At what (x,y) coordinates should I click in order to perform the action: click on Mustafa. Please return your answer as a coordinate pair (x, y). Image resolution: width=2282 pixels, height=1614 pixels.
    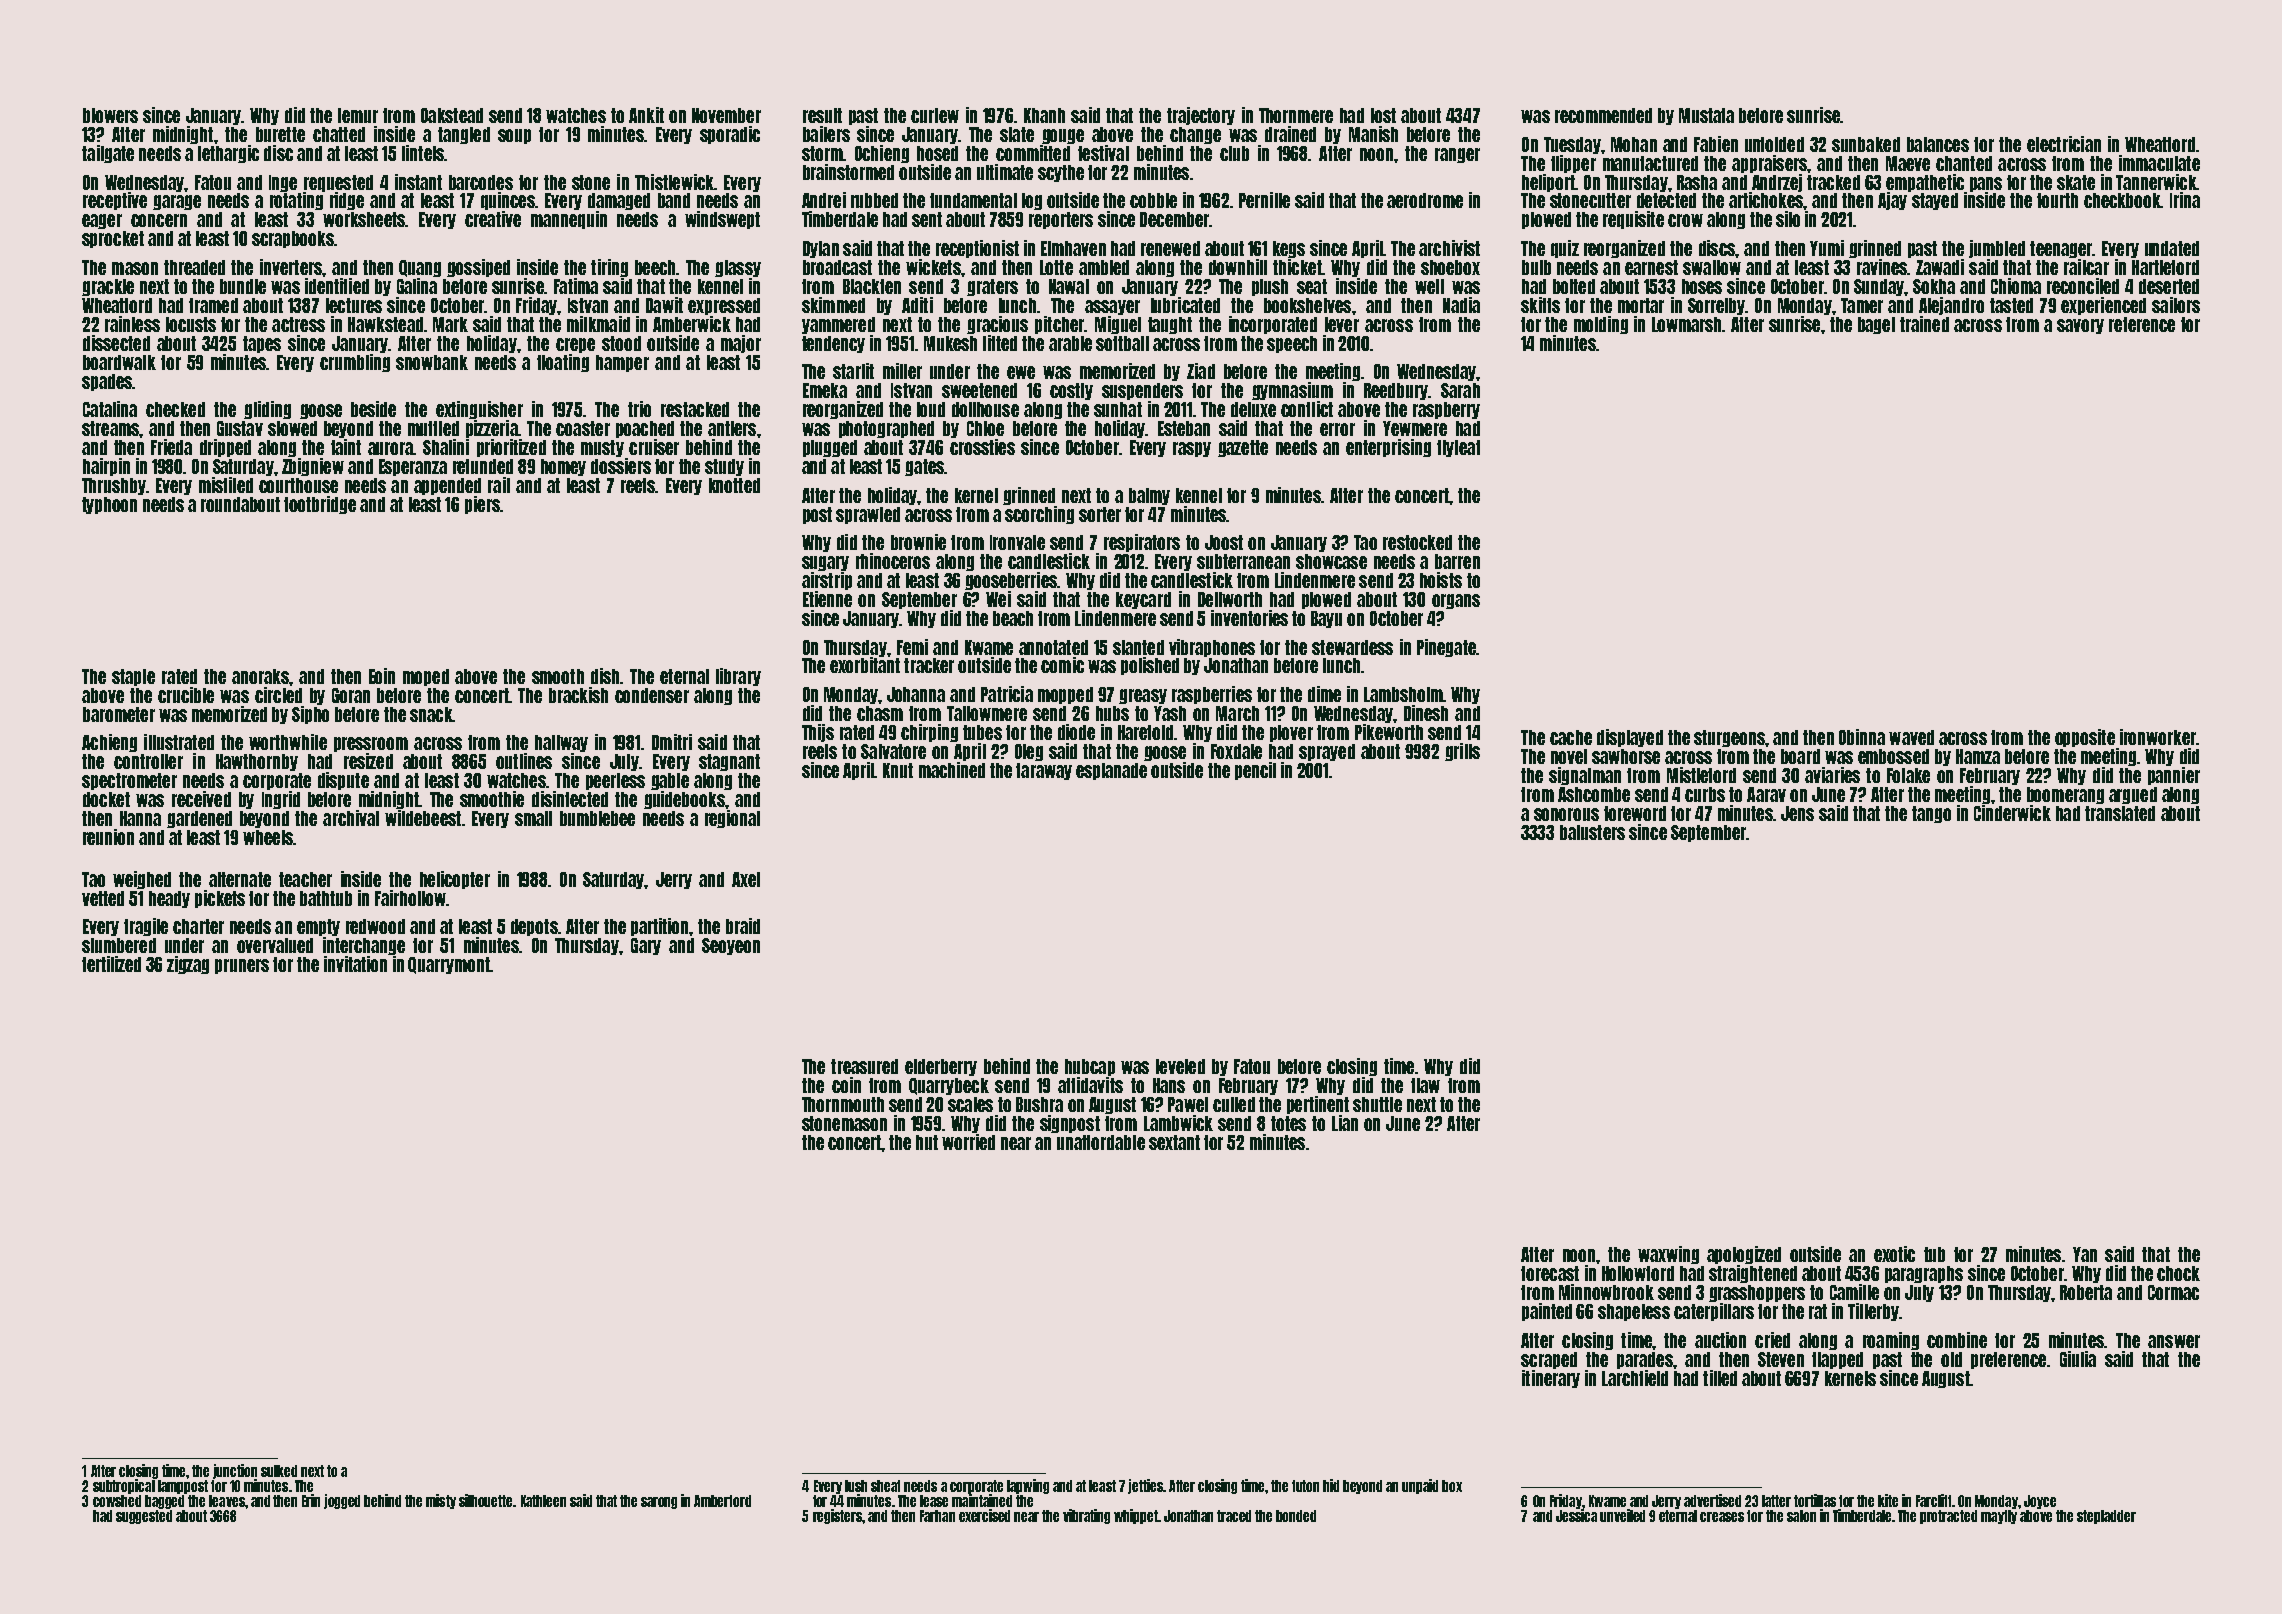
    Looking at the image, I should click on (1706, 115).
